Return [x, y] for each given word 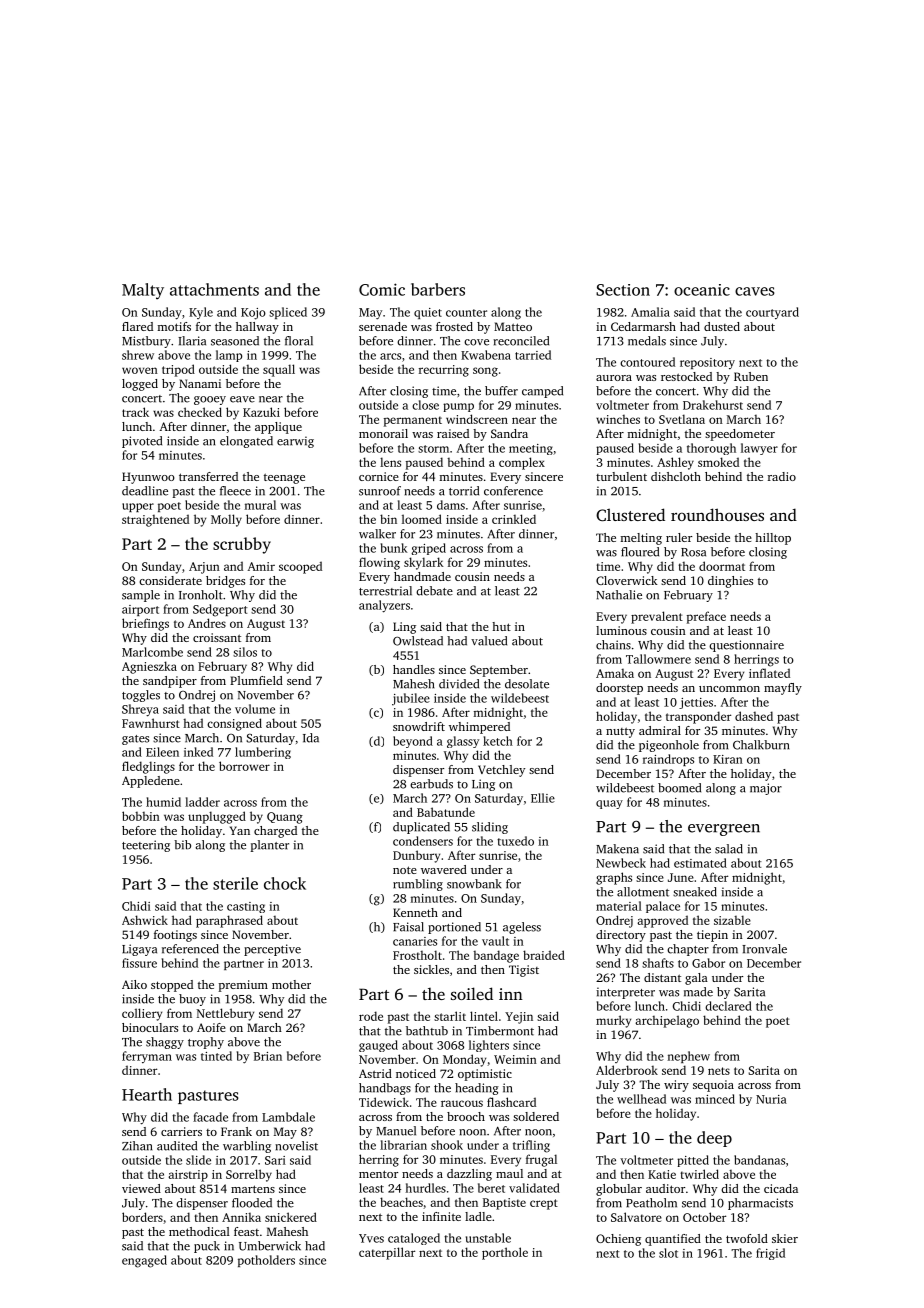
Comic [382, 289]
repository [707, 363]
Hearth [147, 1094]
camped [542, 392]
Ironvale [764, 949]
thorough [711, 449]
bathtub [427, 1031]
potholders [266, 1261]
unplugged [217, 817]
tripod [178, 370]
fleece [235, 491]
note [405, 870]
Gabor [708, 963]
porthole [505, 1253]
